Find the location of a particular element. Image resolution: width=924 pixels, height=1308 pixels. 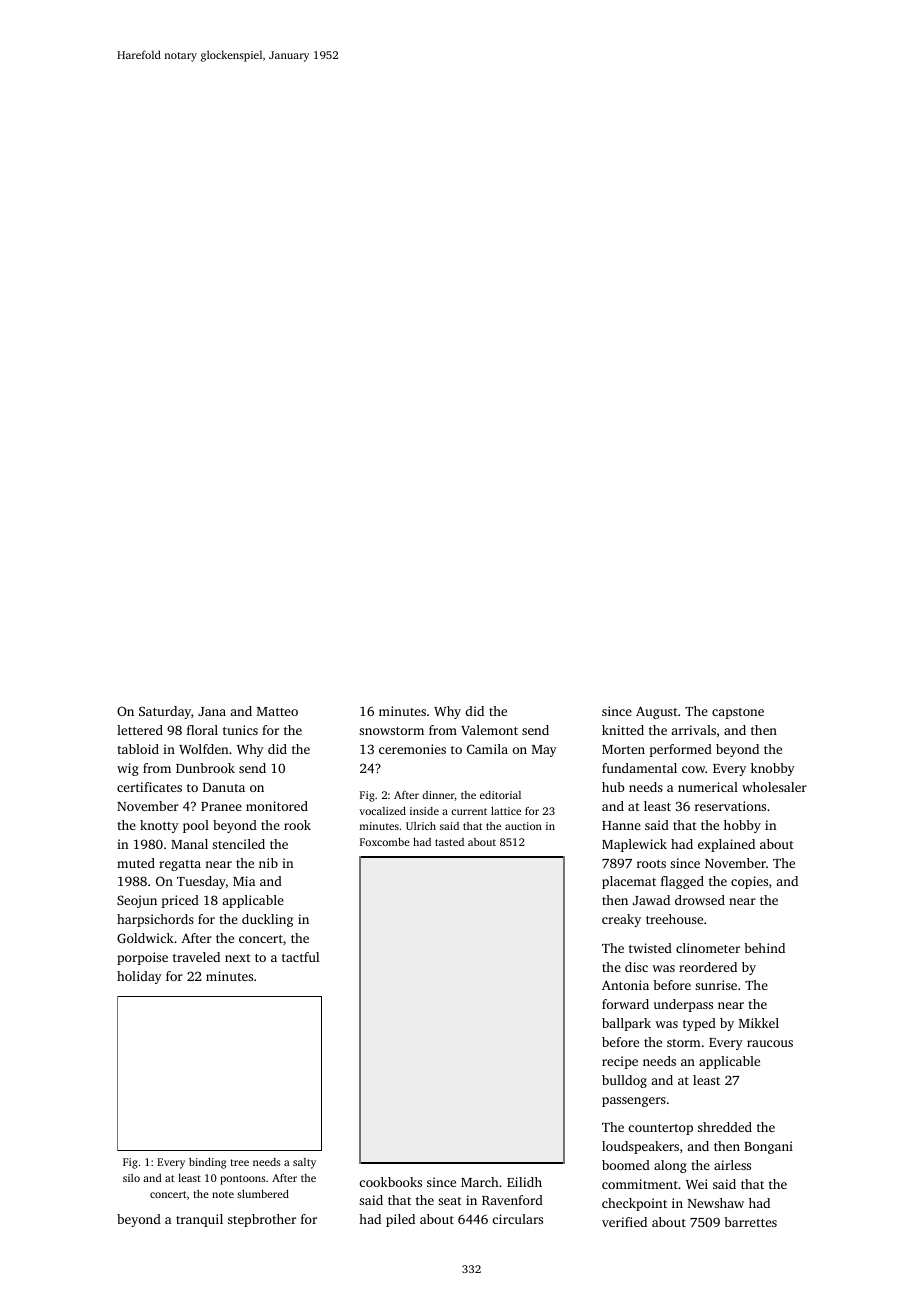

raucous is located at coordinates (770, 1043).
